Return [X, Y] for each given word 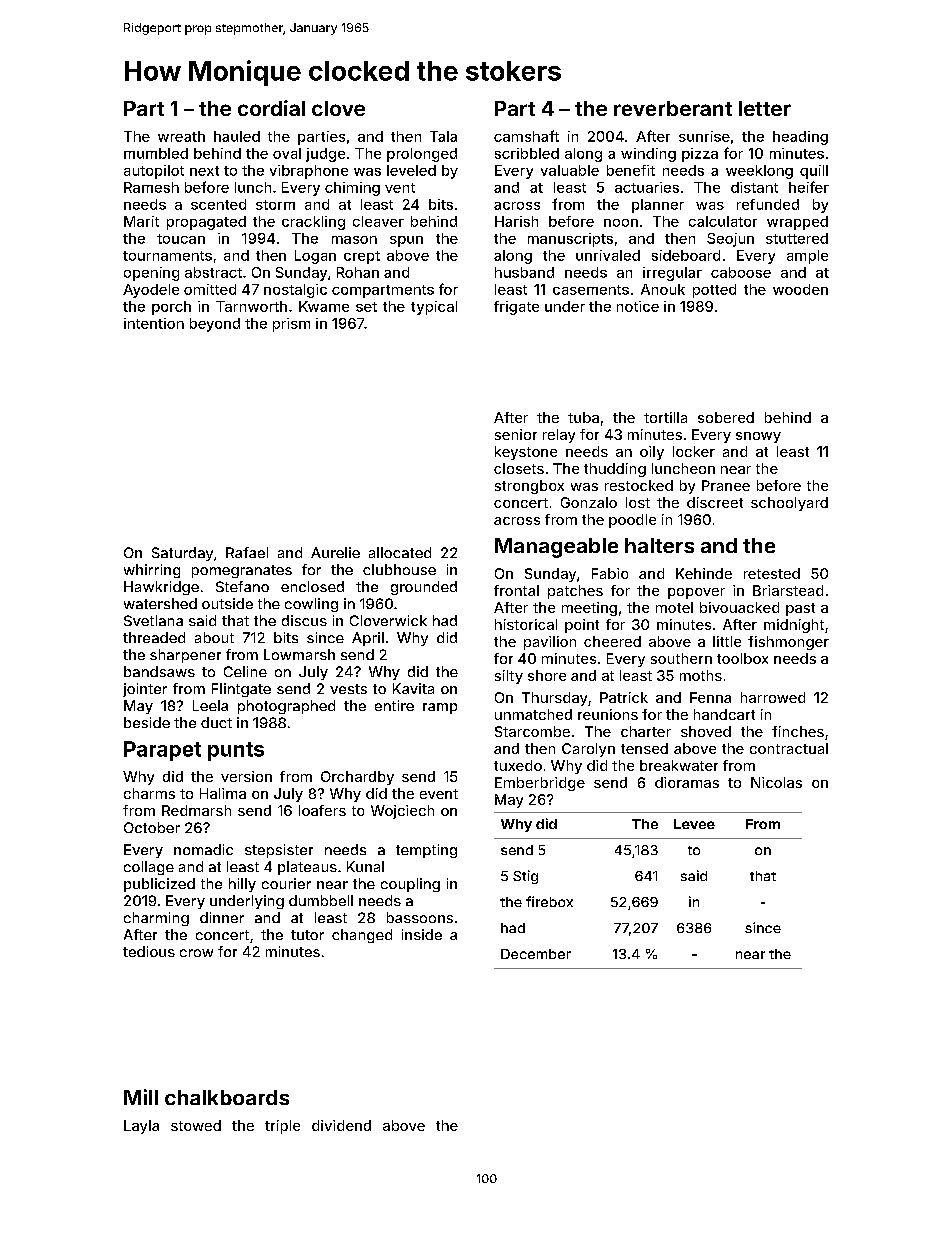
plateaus [307, 868]
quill [814, 172]
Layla [141, 1127]
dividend [341, 1125]
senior [516, 434]
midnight [794, 626]
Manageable [556, 548]
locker [694, 451]
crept [362, 257]
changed [362, 936]
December [536, 954]
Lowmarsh [299, 654]
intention [154, 323]
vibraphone [309, 172]
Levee [694, 824]
